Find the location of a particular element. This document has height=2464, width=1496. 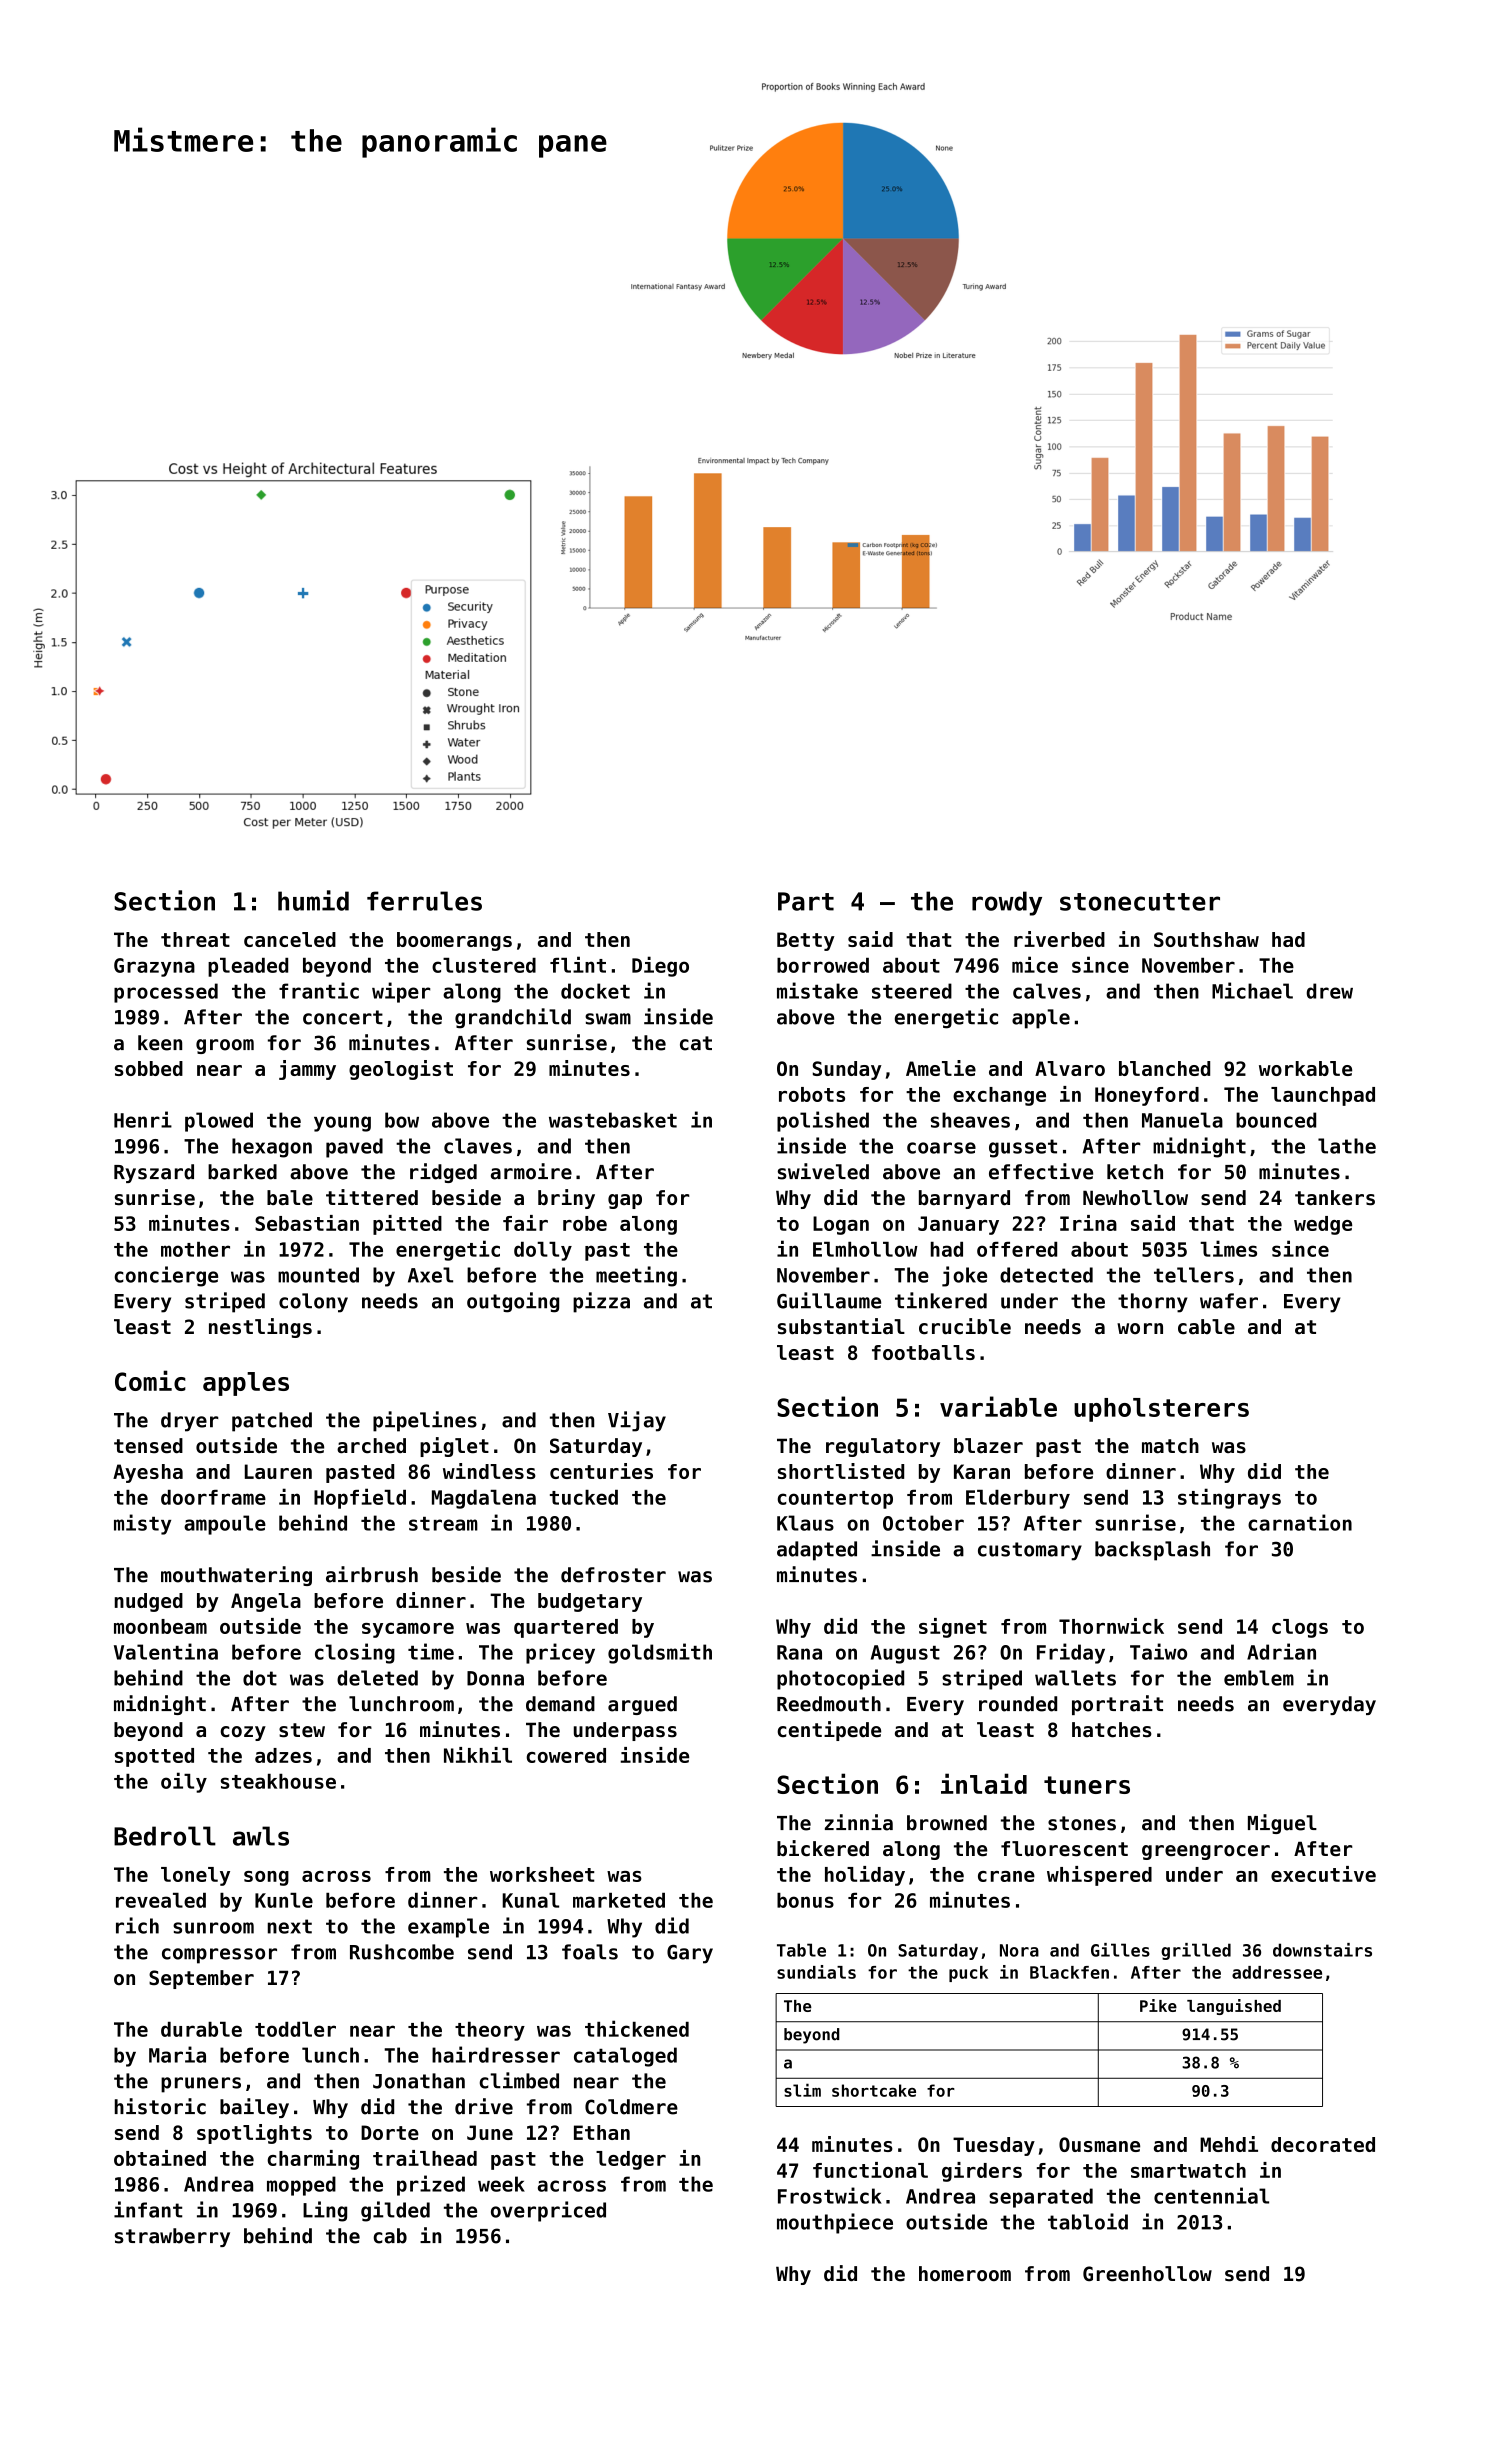

Irina is located at coordinates (1088, 1223).
